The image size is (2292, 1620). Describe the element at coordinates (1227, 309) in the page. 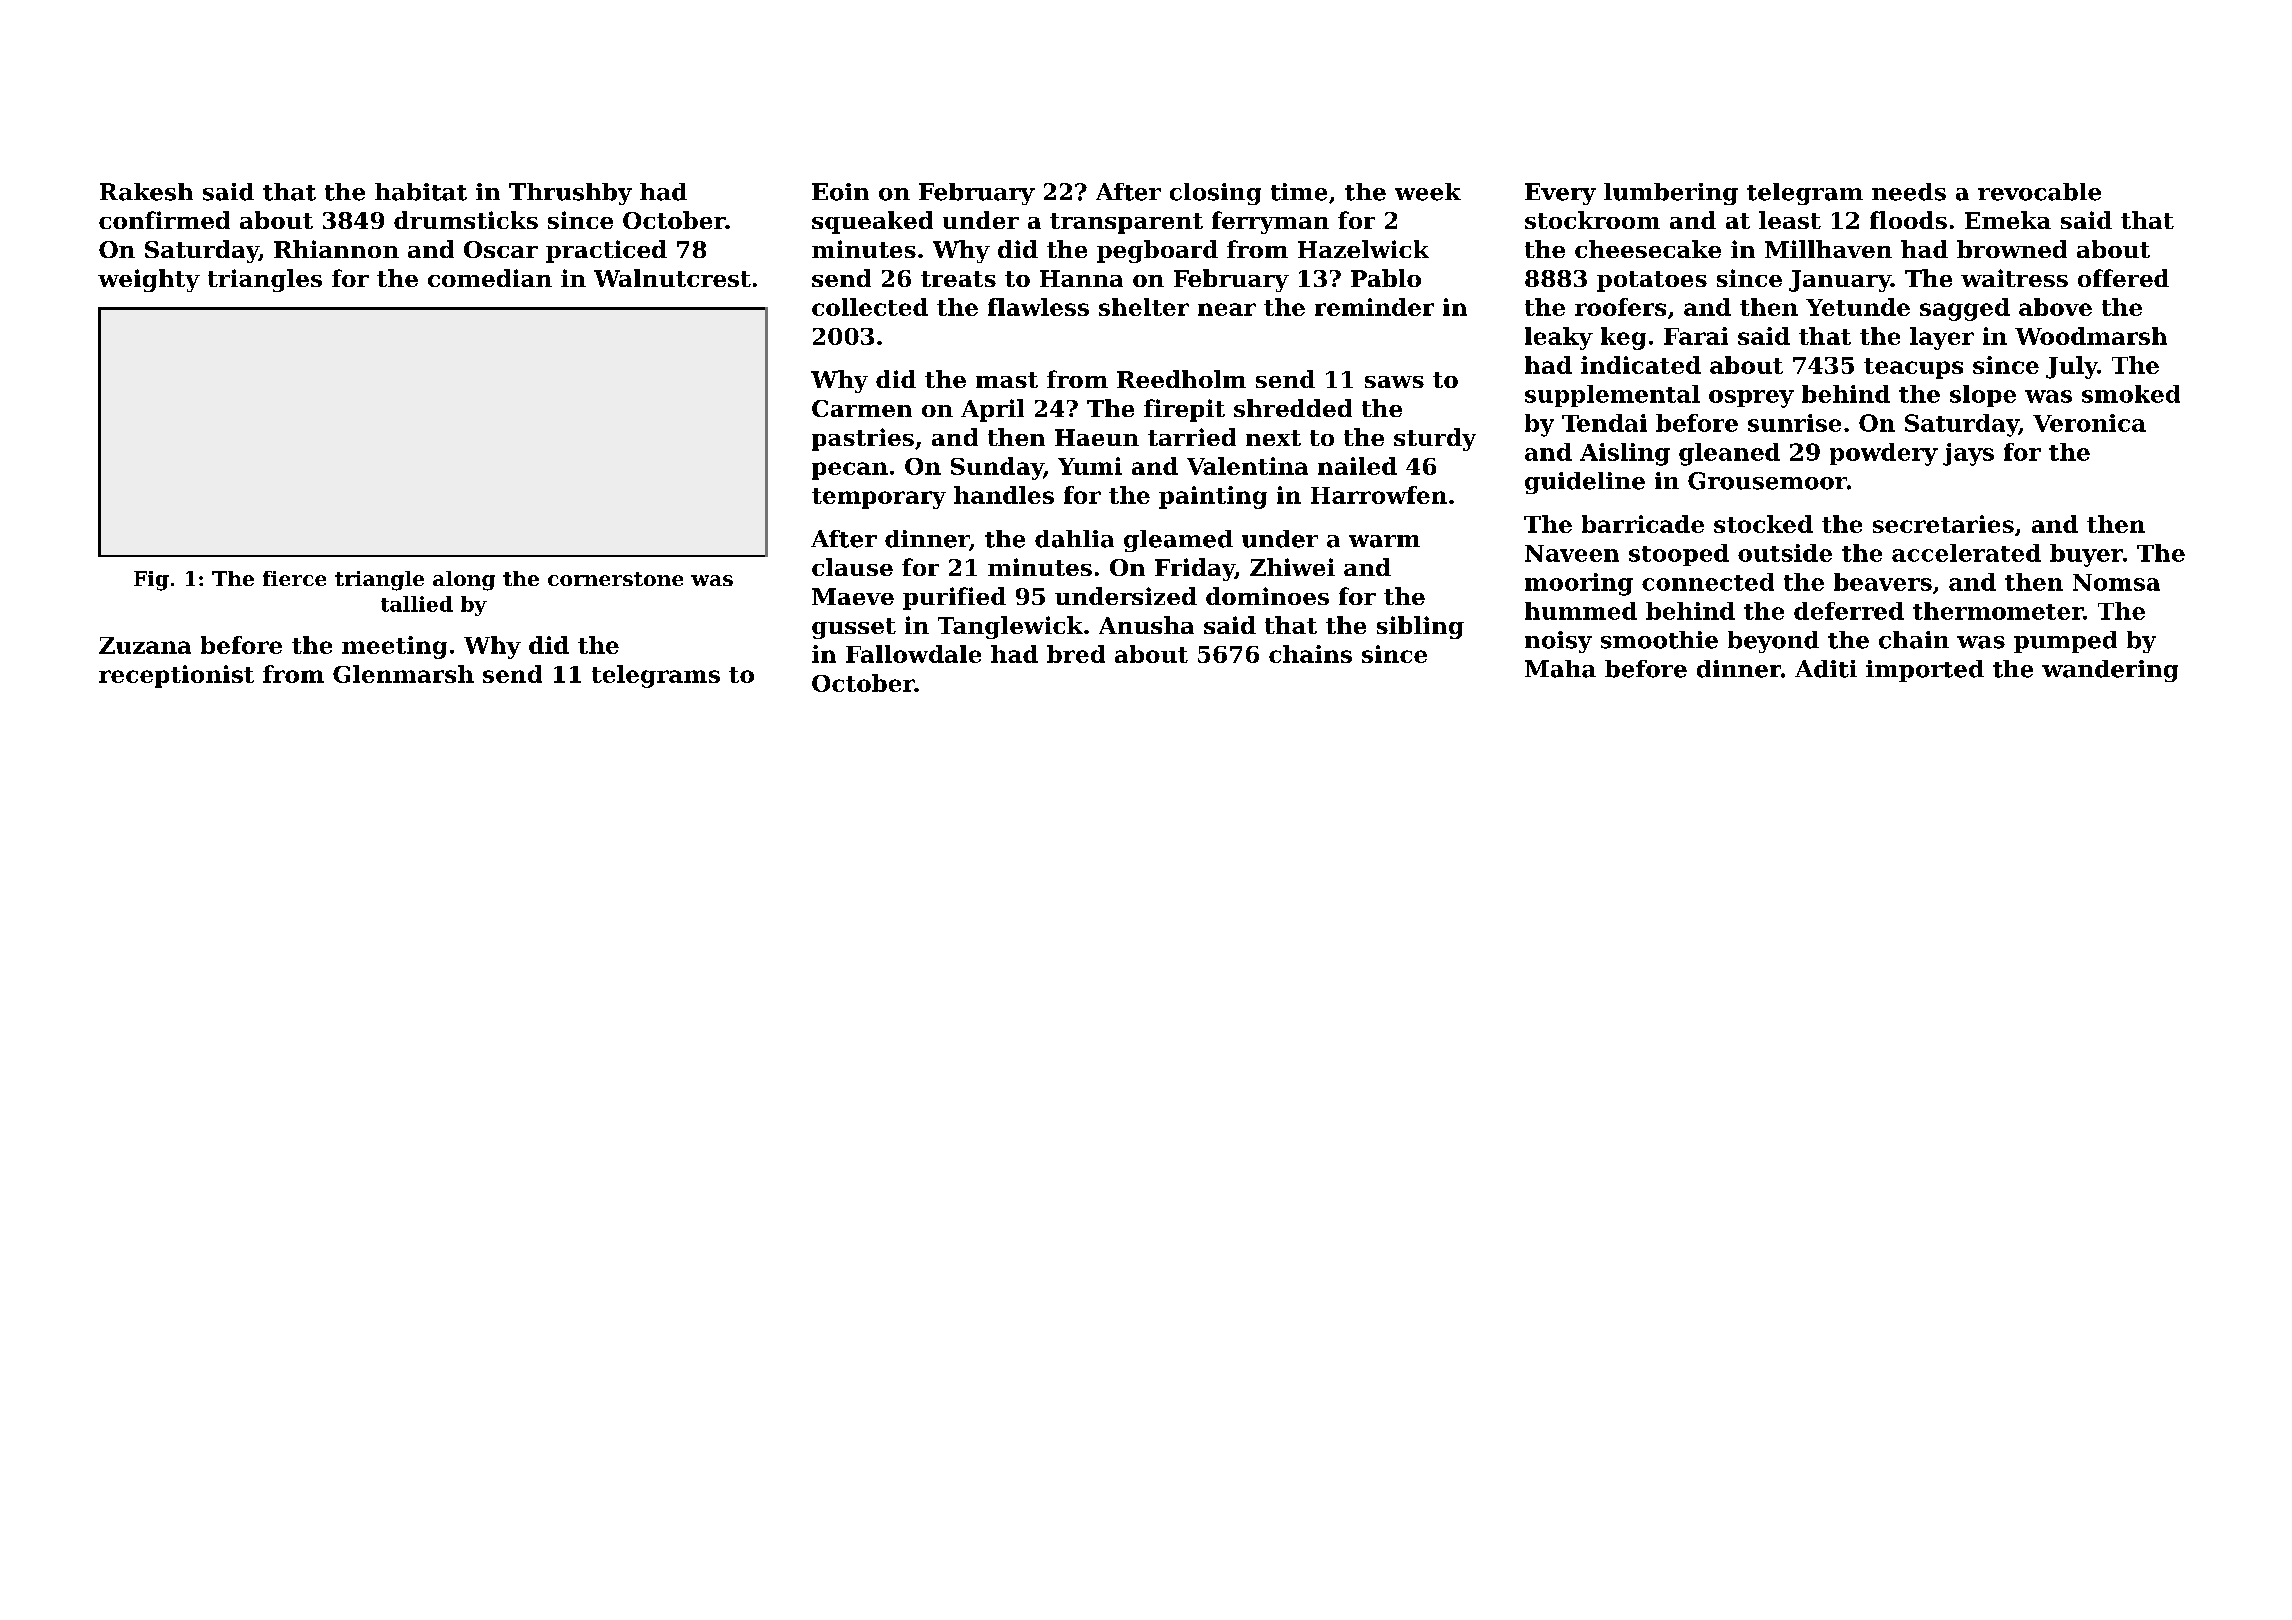

I see `near` at that location.
